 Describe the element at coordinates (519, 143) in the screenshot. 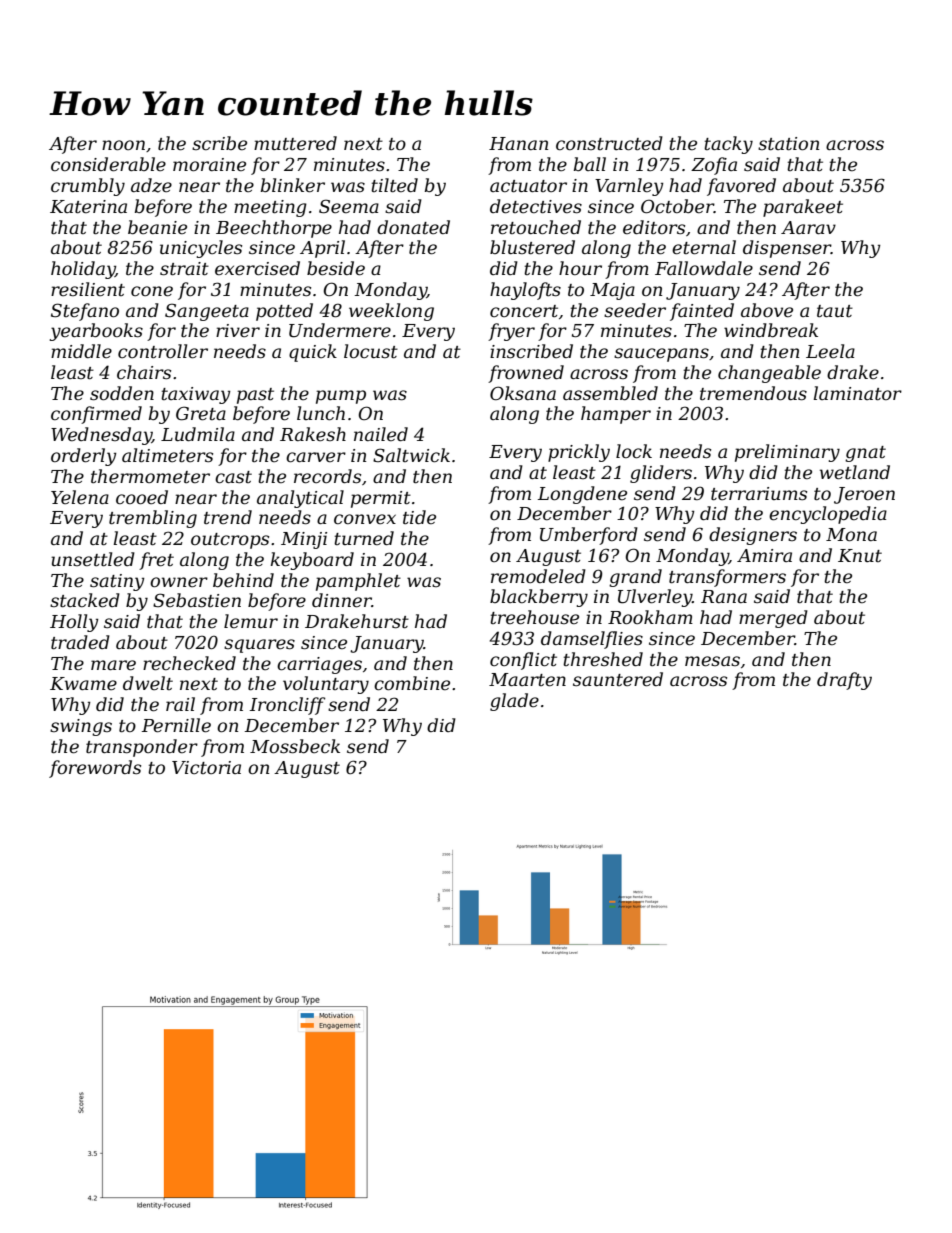

I see `Hanan` at that location.
